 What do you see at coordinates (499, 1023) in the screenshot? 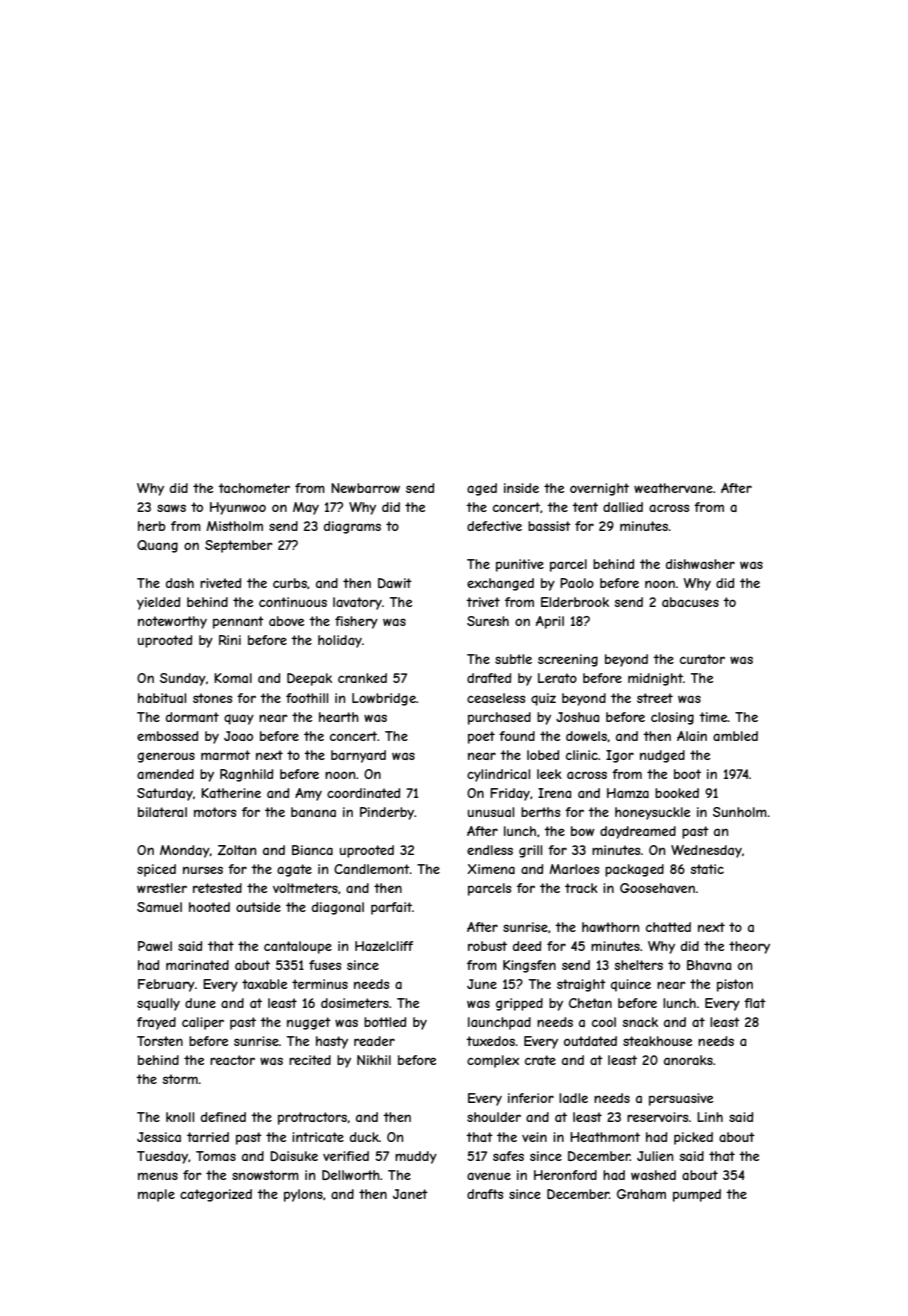
I see `launchpad` at bounding box center [499, 1023].
